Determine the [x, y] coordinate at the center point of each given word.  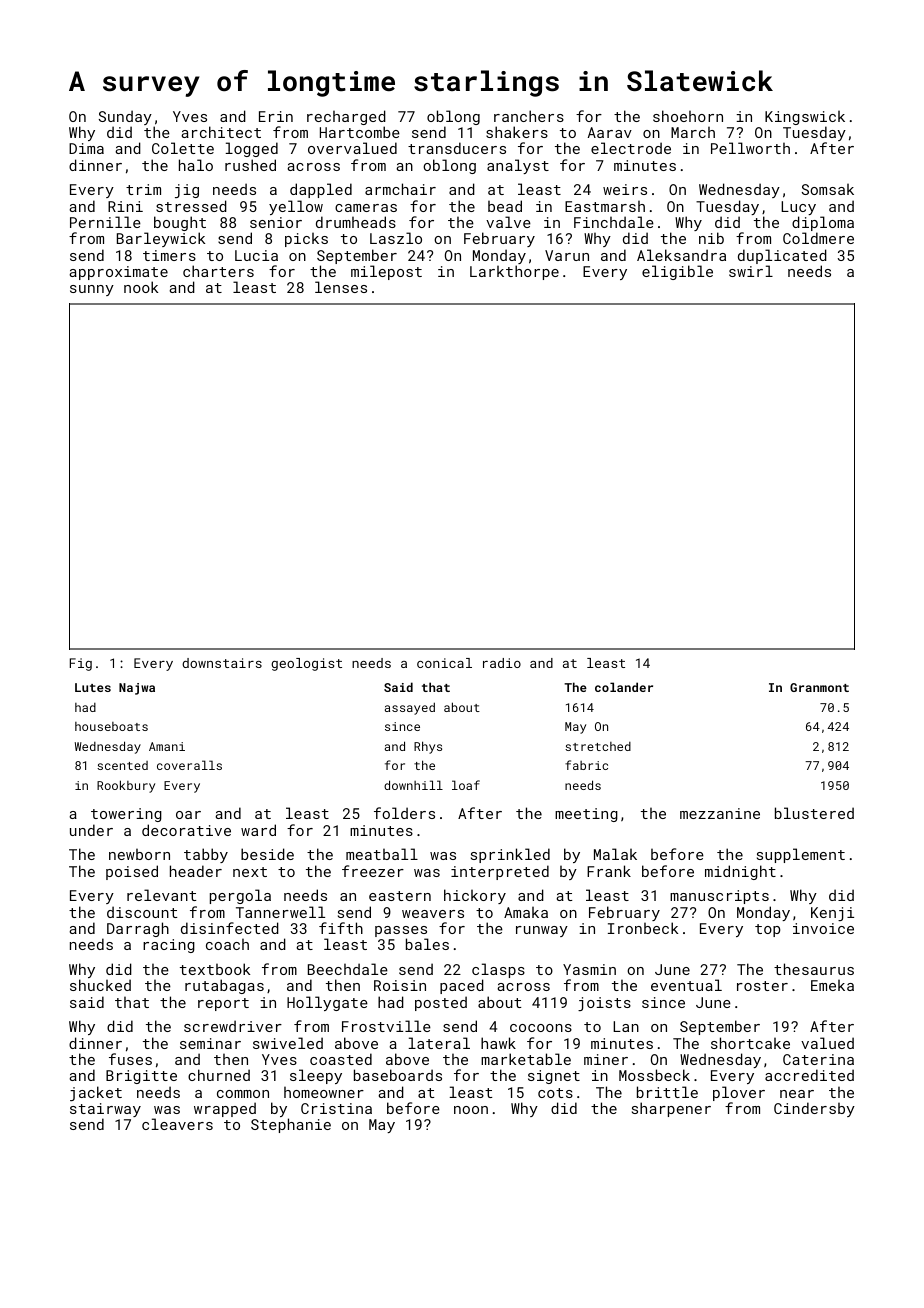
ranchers [529, 116]
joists [604, 1004]
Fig [81, 664]
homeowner [324, 1092]
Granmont [819, 687]
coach [227, 944]
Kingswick [805, 118]
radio [502, 663]
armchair [400, 189]
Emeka [832, 985]
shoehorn [688, 116]
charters [218, 271]
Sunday [125, 117]
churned [219, 1075]
